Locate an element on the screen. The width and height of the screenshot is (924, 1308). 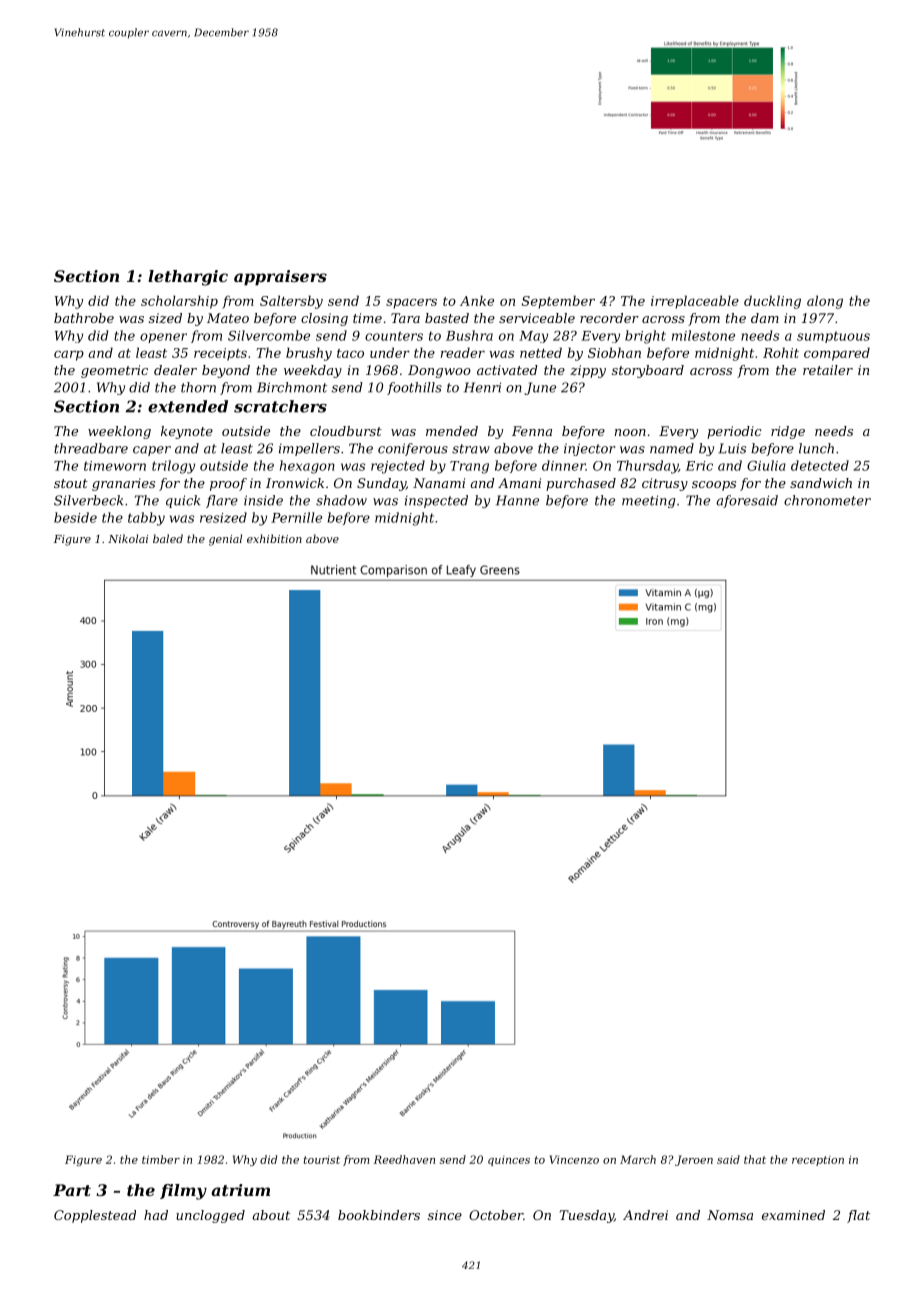
genial is located at coordinates (225, 540).
